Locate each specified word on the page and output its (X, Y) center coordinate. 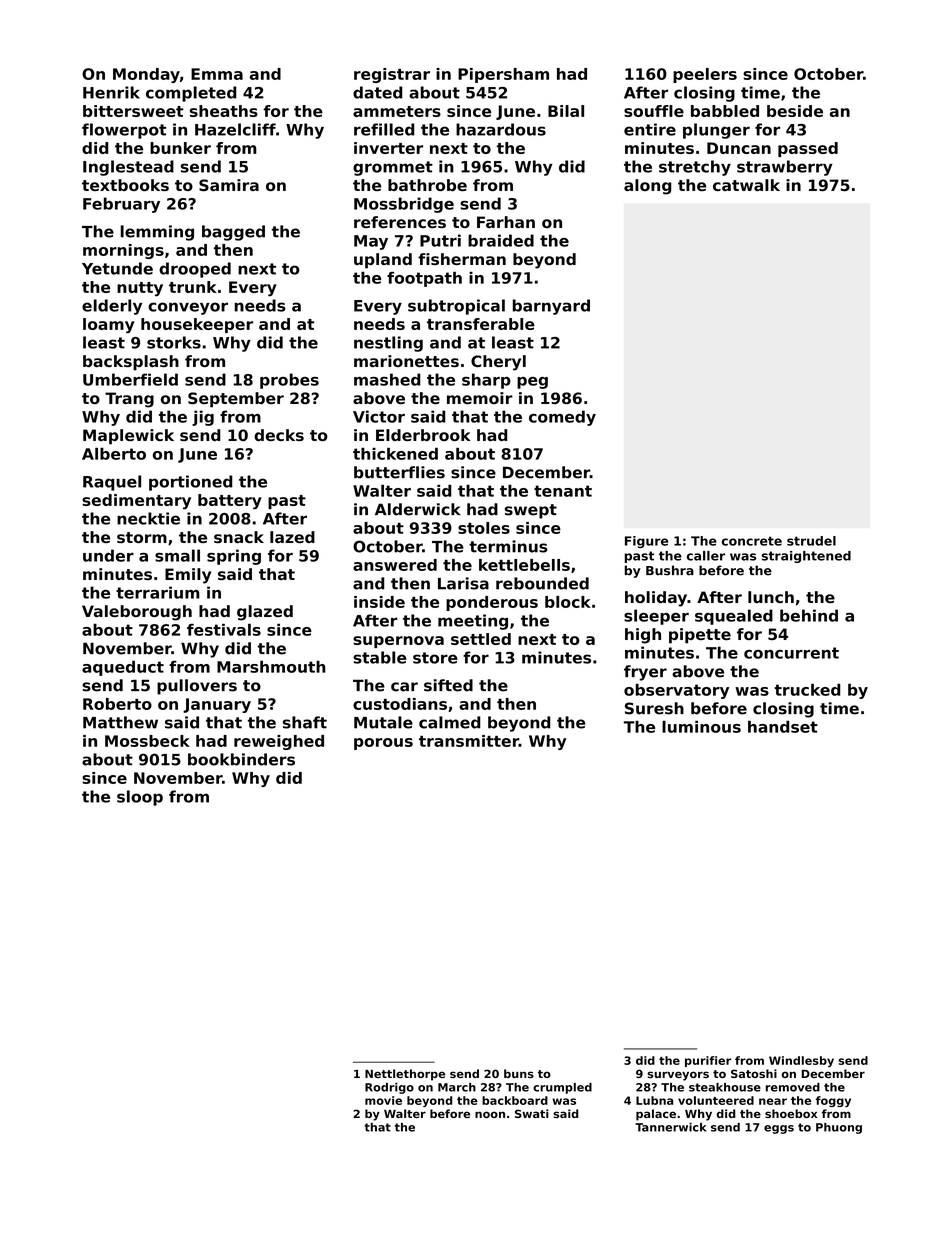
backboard (515, 1100)
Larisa (463, 583)
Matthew (120, 722)
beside (795, 111)
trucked (807, 689)
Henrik (111, 92)
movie (383, 1100)
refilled (384, 129)
